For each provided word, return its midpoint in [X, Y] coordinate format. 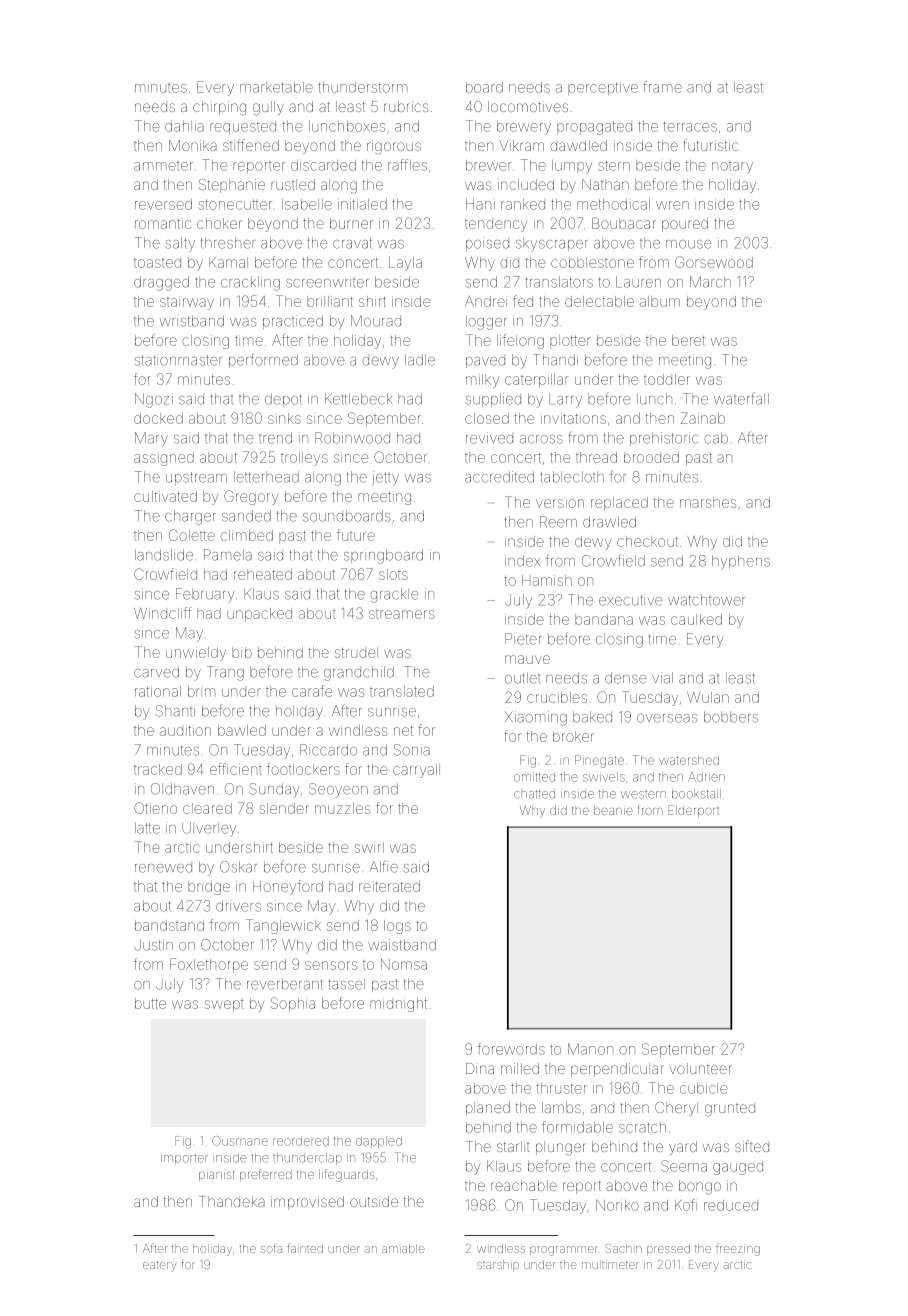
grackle [394, 595]
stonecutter [235, 204]
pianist [217, 1175]
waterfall [741, 398]
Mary [151, 439]
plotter [570, 341]
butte [150, 1003]
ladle [420, 360]
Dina [480, 1068]
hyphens [741, 562]
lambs [561, 1107]
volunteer [701, 1068]
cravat [352, 243]
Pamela [228, 555]
